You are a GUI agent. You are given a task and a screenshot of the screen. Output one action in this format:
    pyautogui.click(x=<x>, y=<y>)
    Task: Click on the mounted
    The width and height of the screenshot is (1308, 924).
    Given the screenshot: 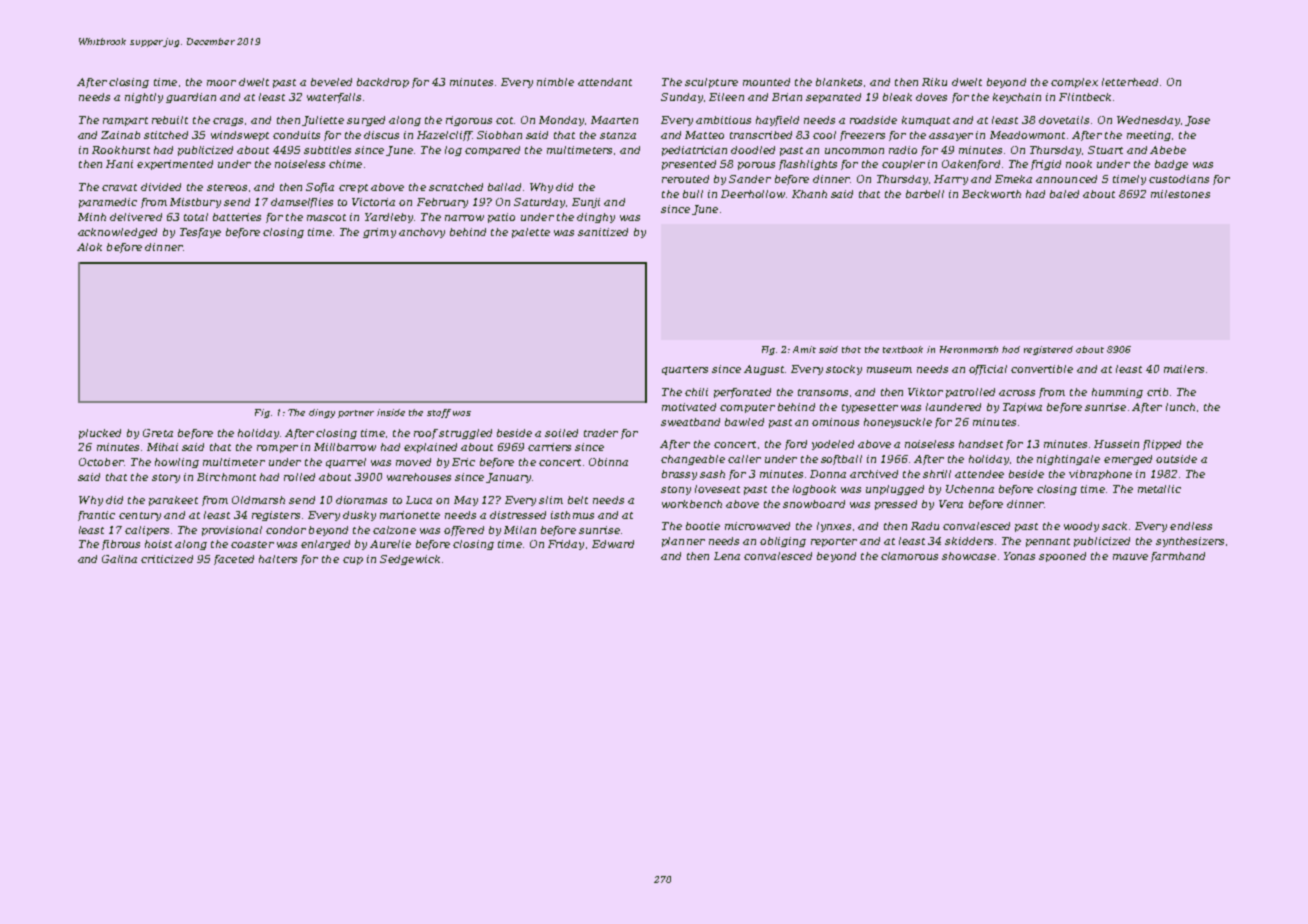 What is the action you would take?
    pyautogui.click(x=766, y=82)
